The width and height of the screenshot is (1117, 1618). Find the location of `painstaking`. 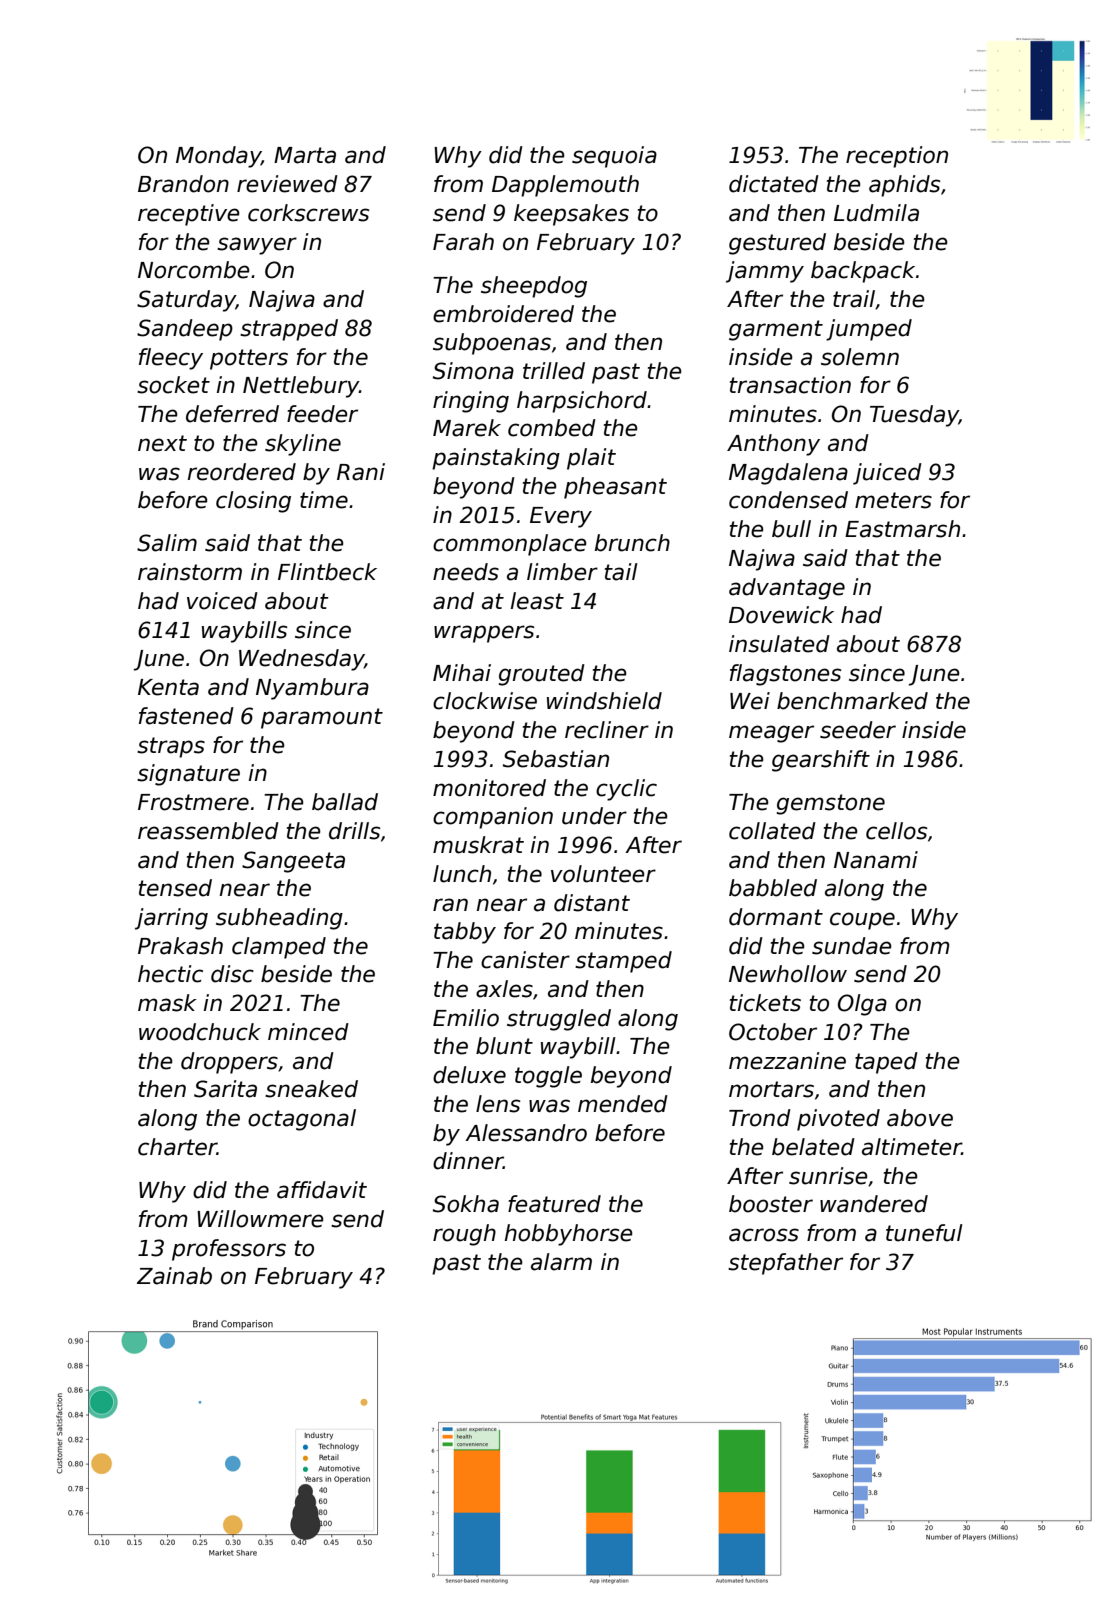

painstaking is located at coordinates (496, 459).
